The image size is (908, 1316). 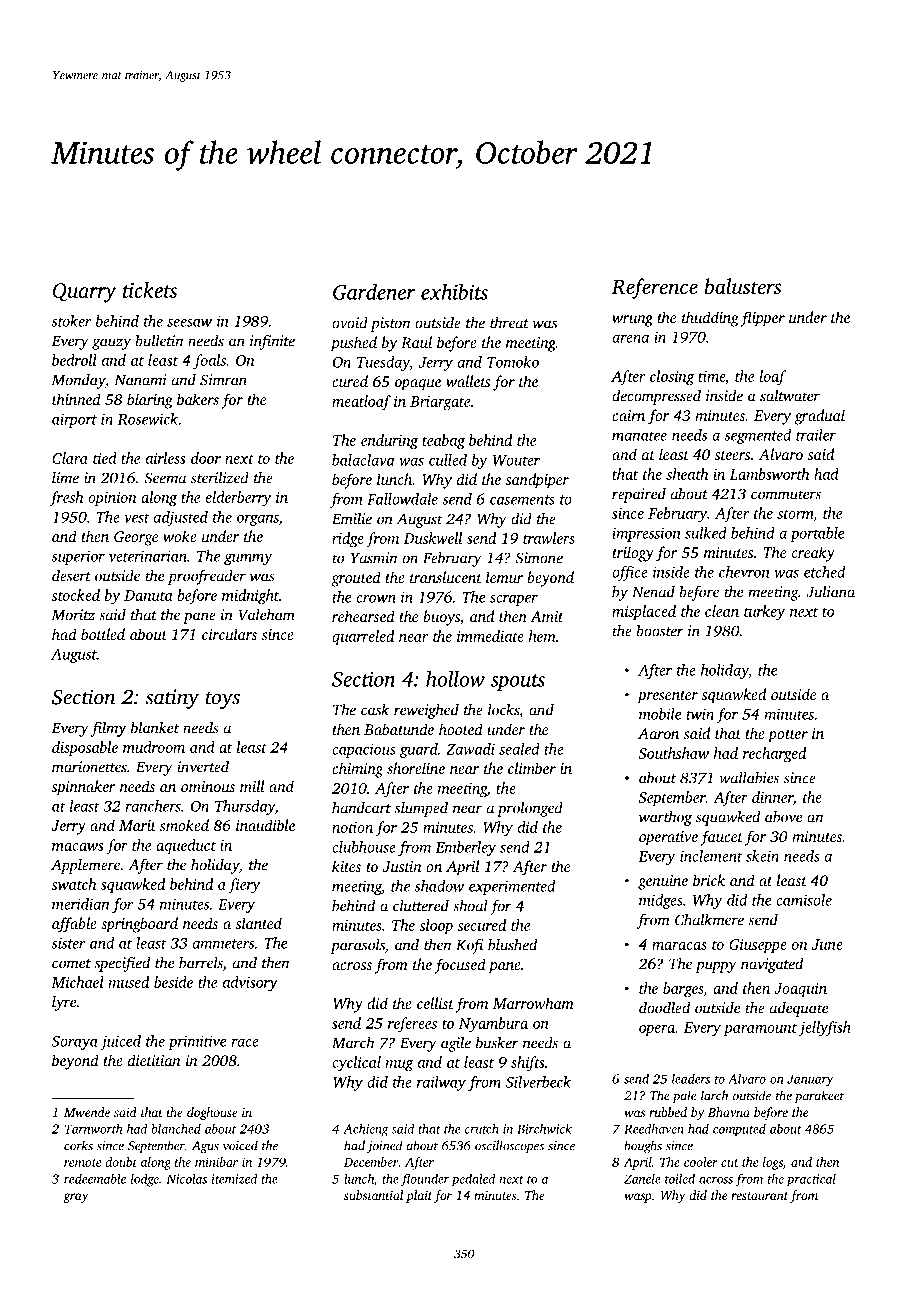 I want to click on opinion, so click(x=112, y=499).
